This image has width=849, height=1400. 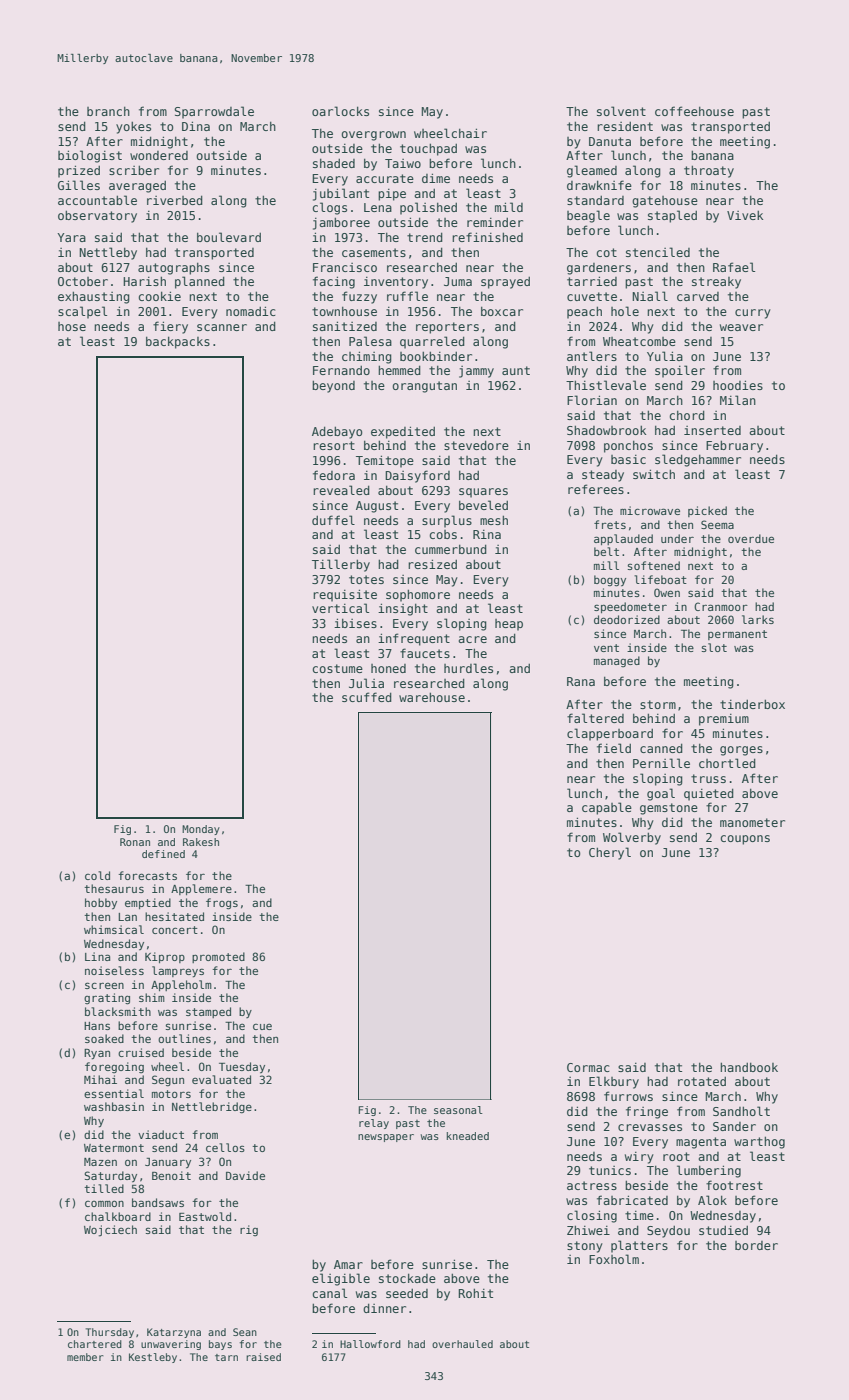 I want to click on cellos, so click(x=225, y=1147).
